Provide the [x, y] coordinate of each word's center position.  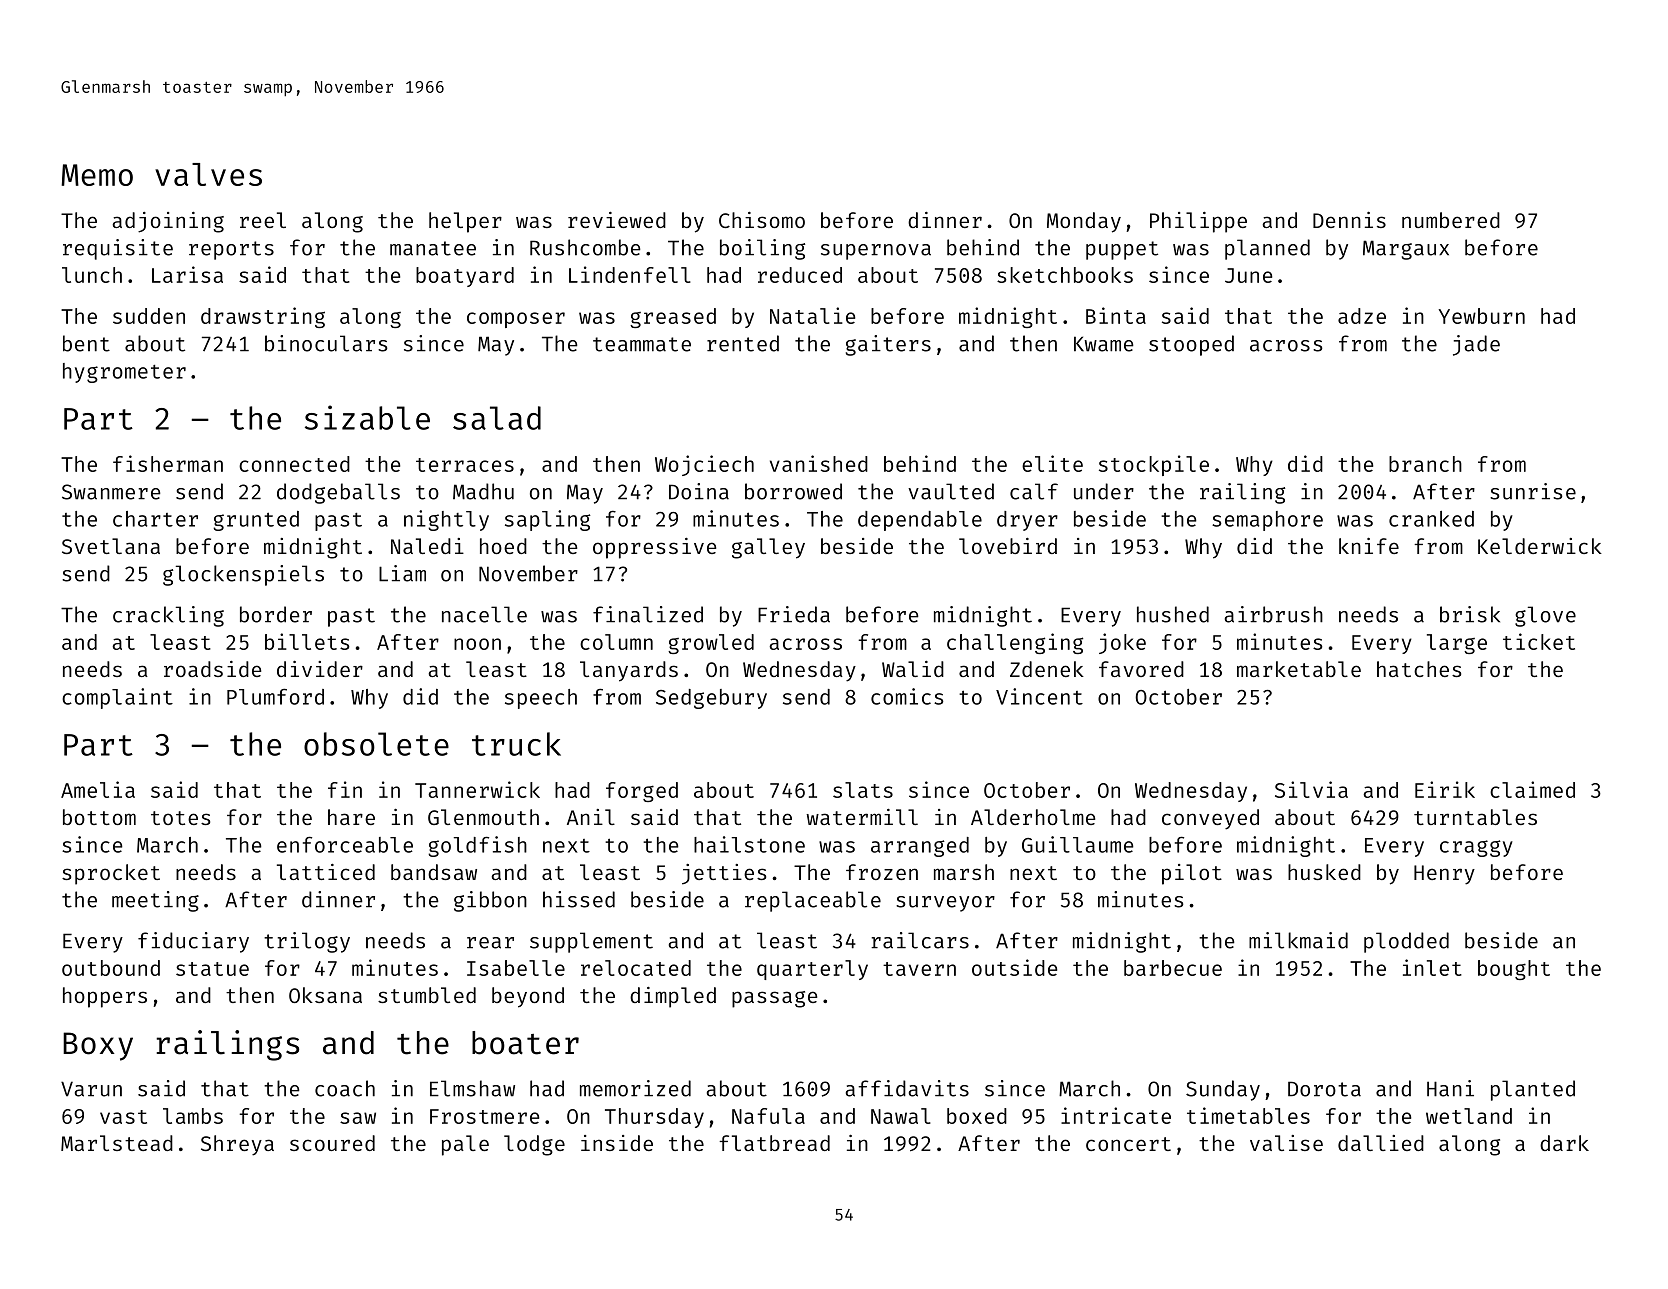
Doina [699, 491]
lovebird [1008, 546]
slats [863, 790]
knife [1369, 546]
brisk [1470, 614]
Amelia [98, 789]
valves [208, 174]
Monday [1084, 222]
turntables [1475, 817]
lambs [193, 1116]
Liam [402, 573]
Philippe [1198, 222]
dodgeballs [338, 493]
